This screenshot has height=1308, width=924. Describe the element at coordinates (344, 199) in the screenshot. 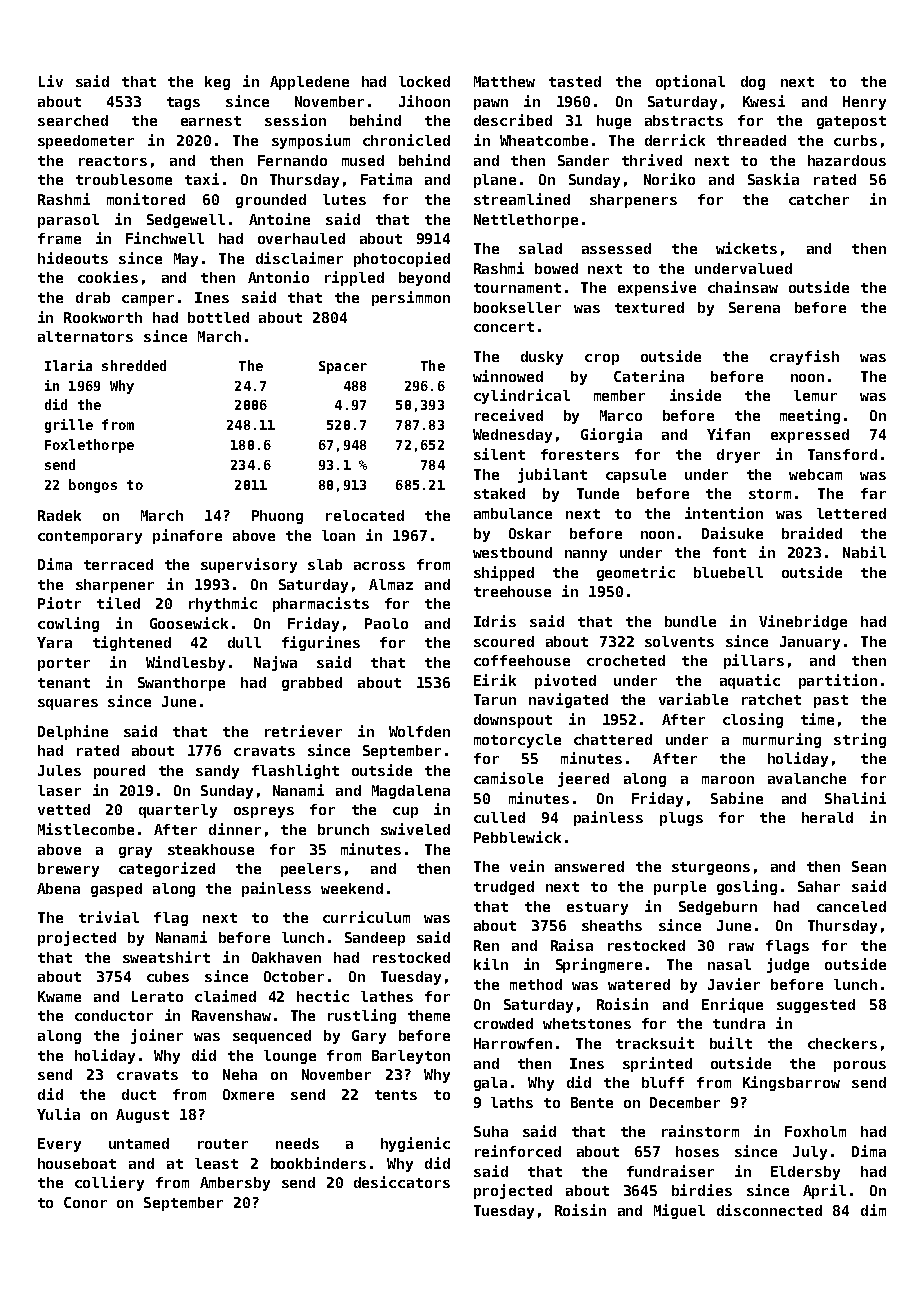

I see `lutes` at that location.
